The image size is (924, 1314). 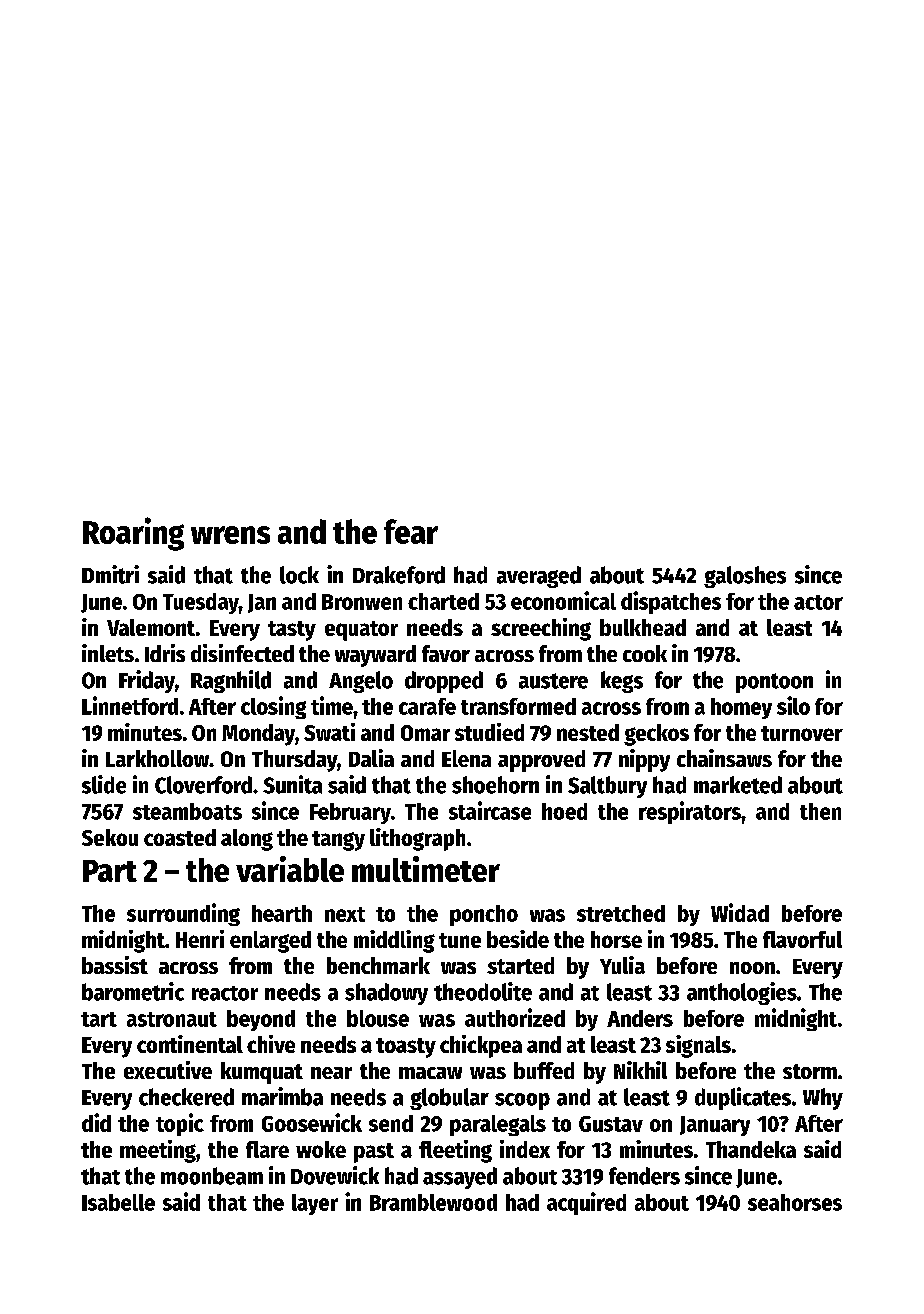 I want to click on meeting, so click(x=158, y=1151).
